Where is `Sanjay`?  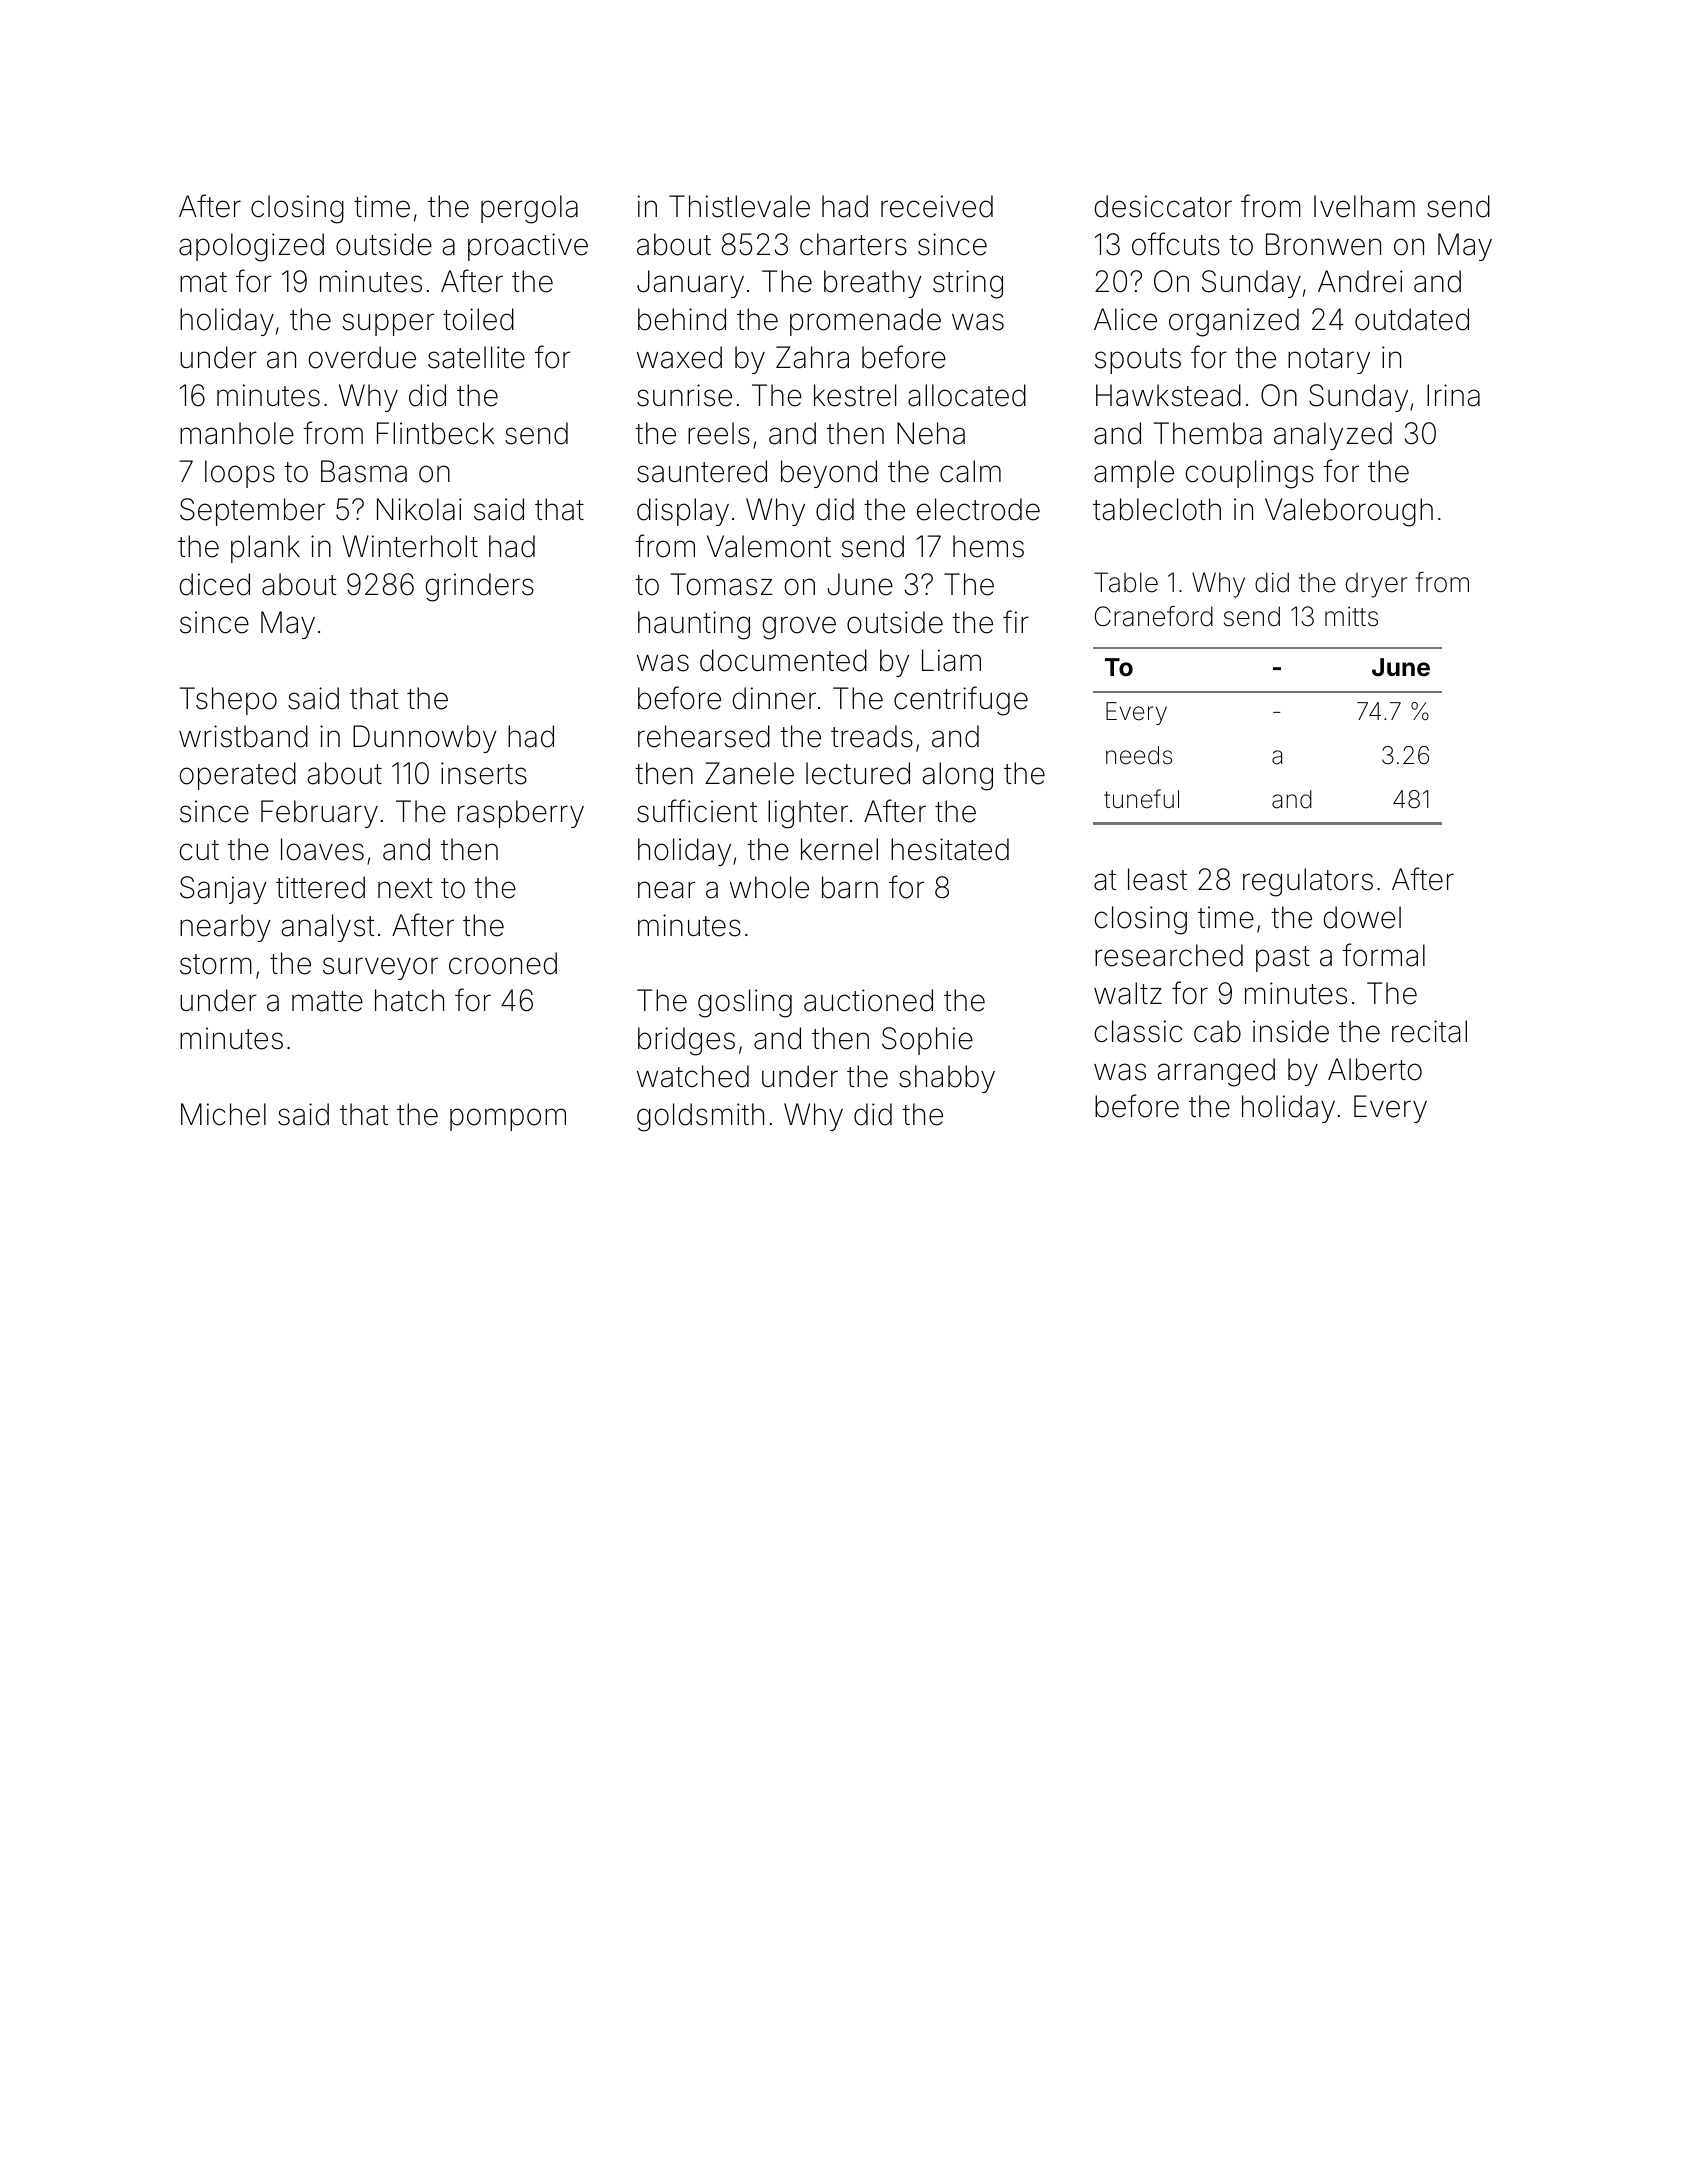 Sanjay is located at coordinates (223, 890).
